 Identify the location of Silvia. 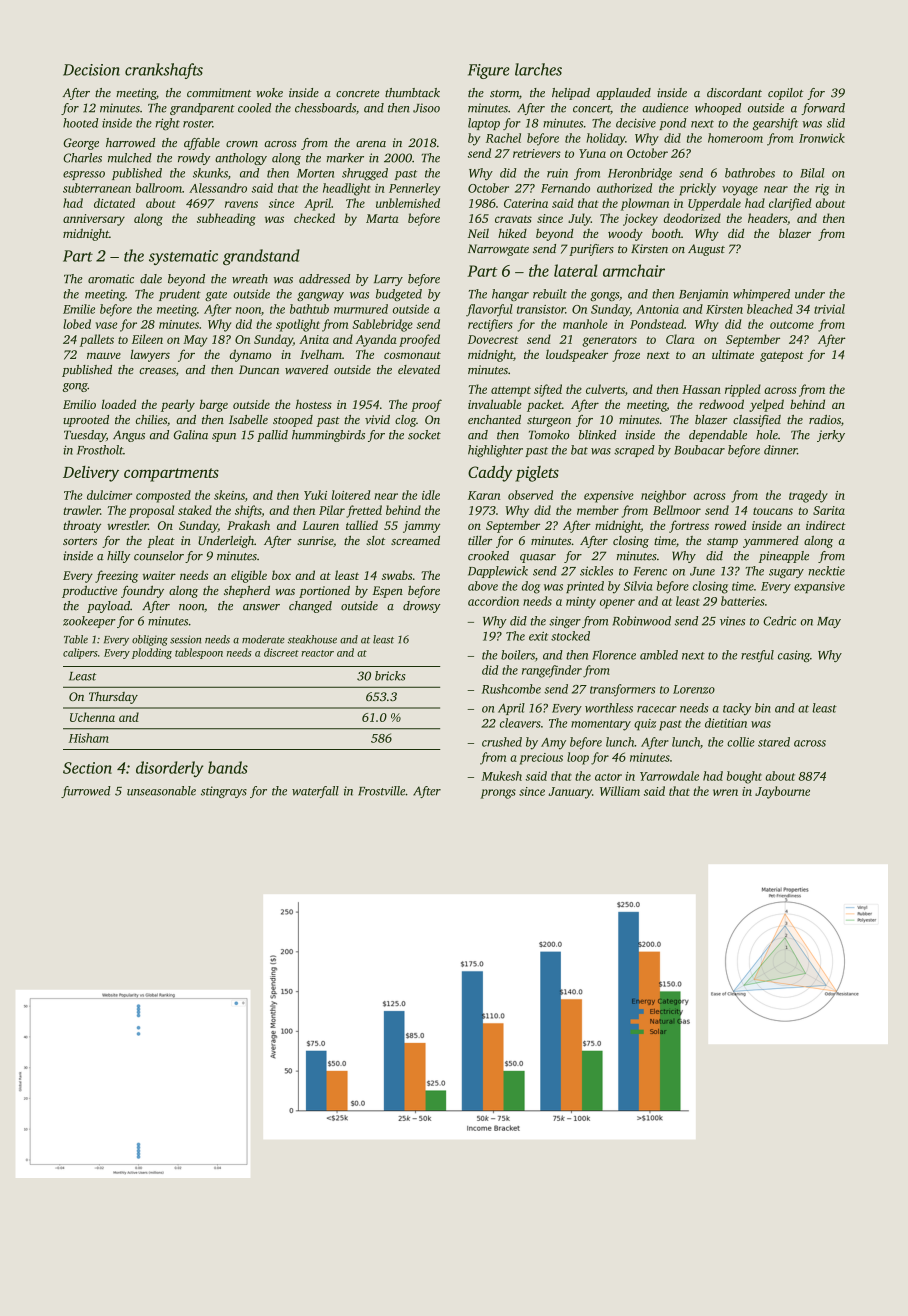
(638, 586).
